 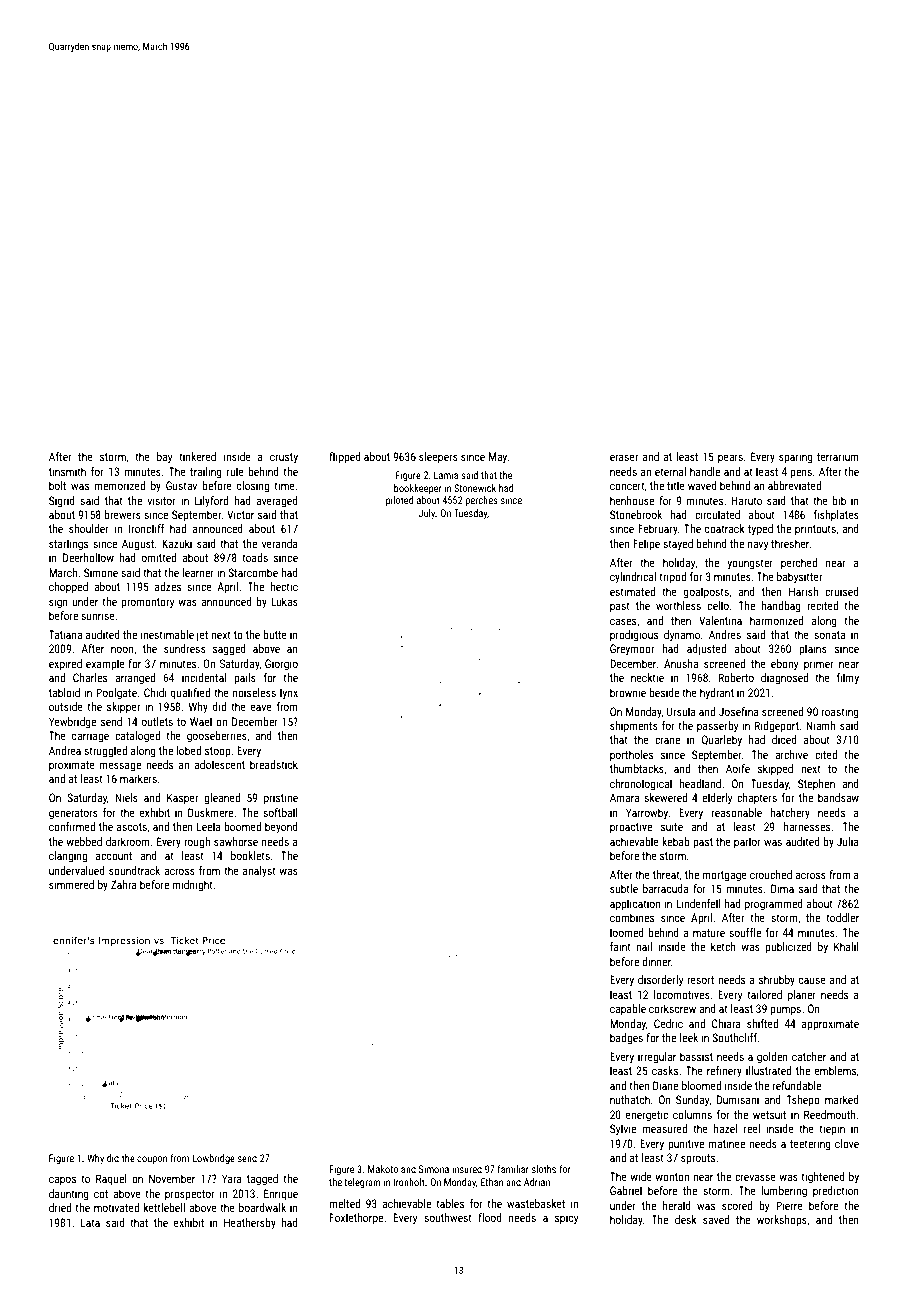 What do you see at coordinates (689, 1037) in the screenshot?
I see `leek` at bounding box center [689, 1037].
